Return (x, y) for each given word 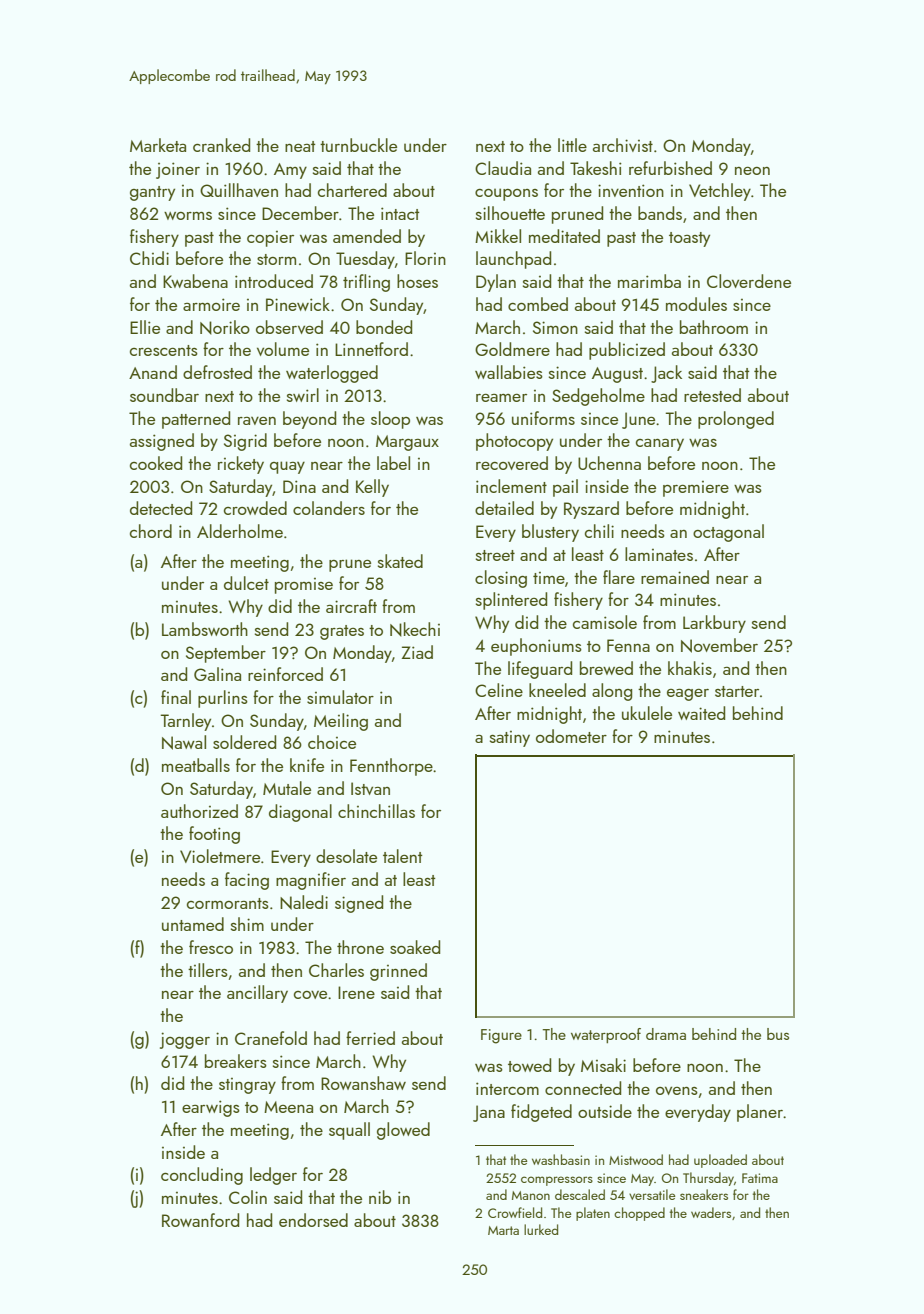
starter (737, 691)
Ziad (417, 652)
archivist (623, 145)
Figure (501, 1036)
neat (300, 146)
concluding (202, 1176)
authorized (199, 811)
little (572, 145)
